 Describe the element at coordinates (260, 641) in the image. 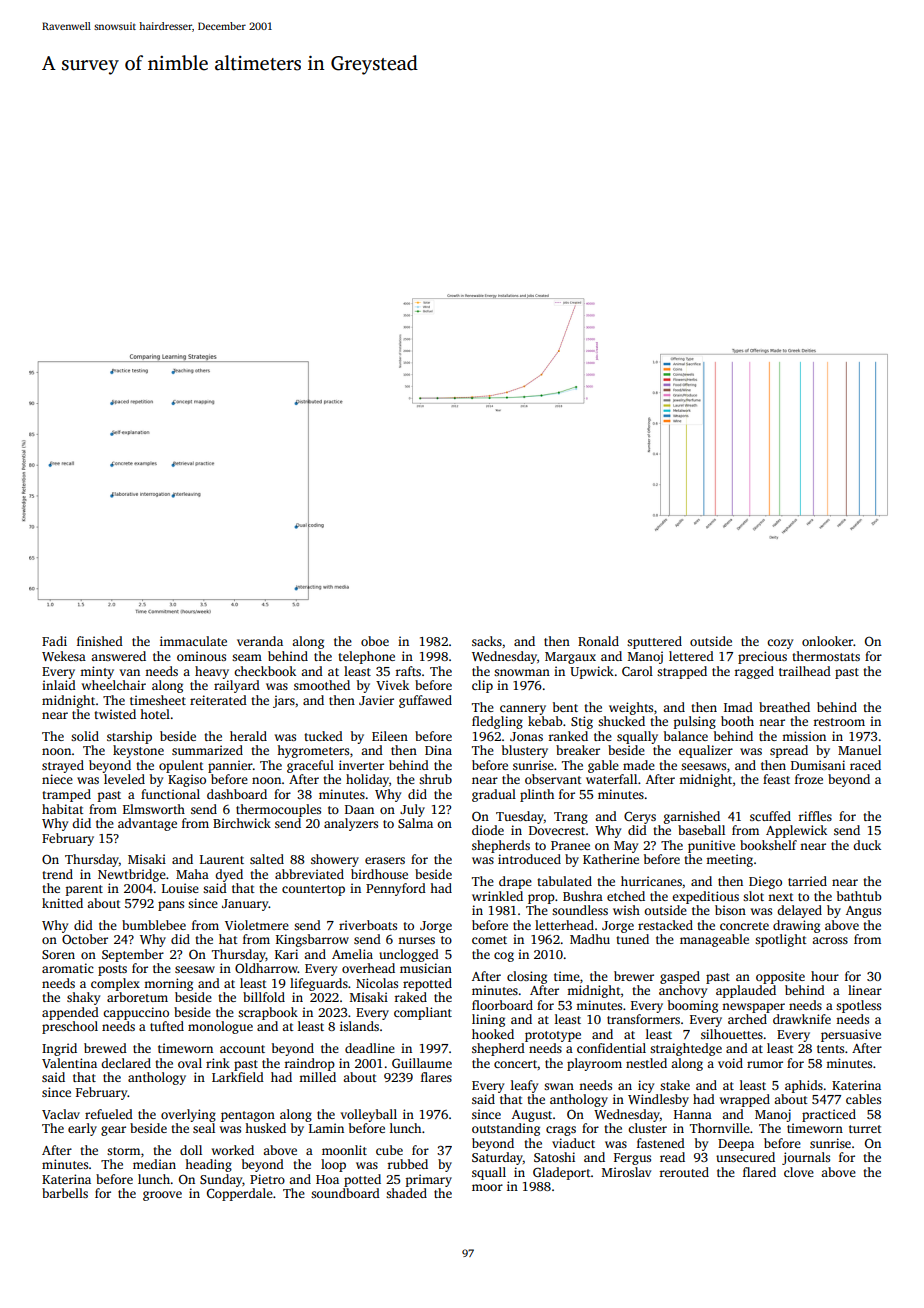

I see `veranda` at that location.
